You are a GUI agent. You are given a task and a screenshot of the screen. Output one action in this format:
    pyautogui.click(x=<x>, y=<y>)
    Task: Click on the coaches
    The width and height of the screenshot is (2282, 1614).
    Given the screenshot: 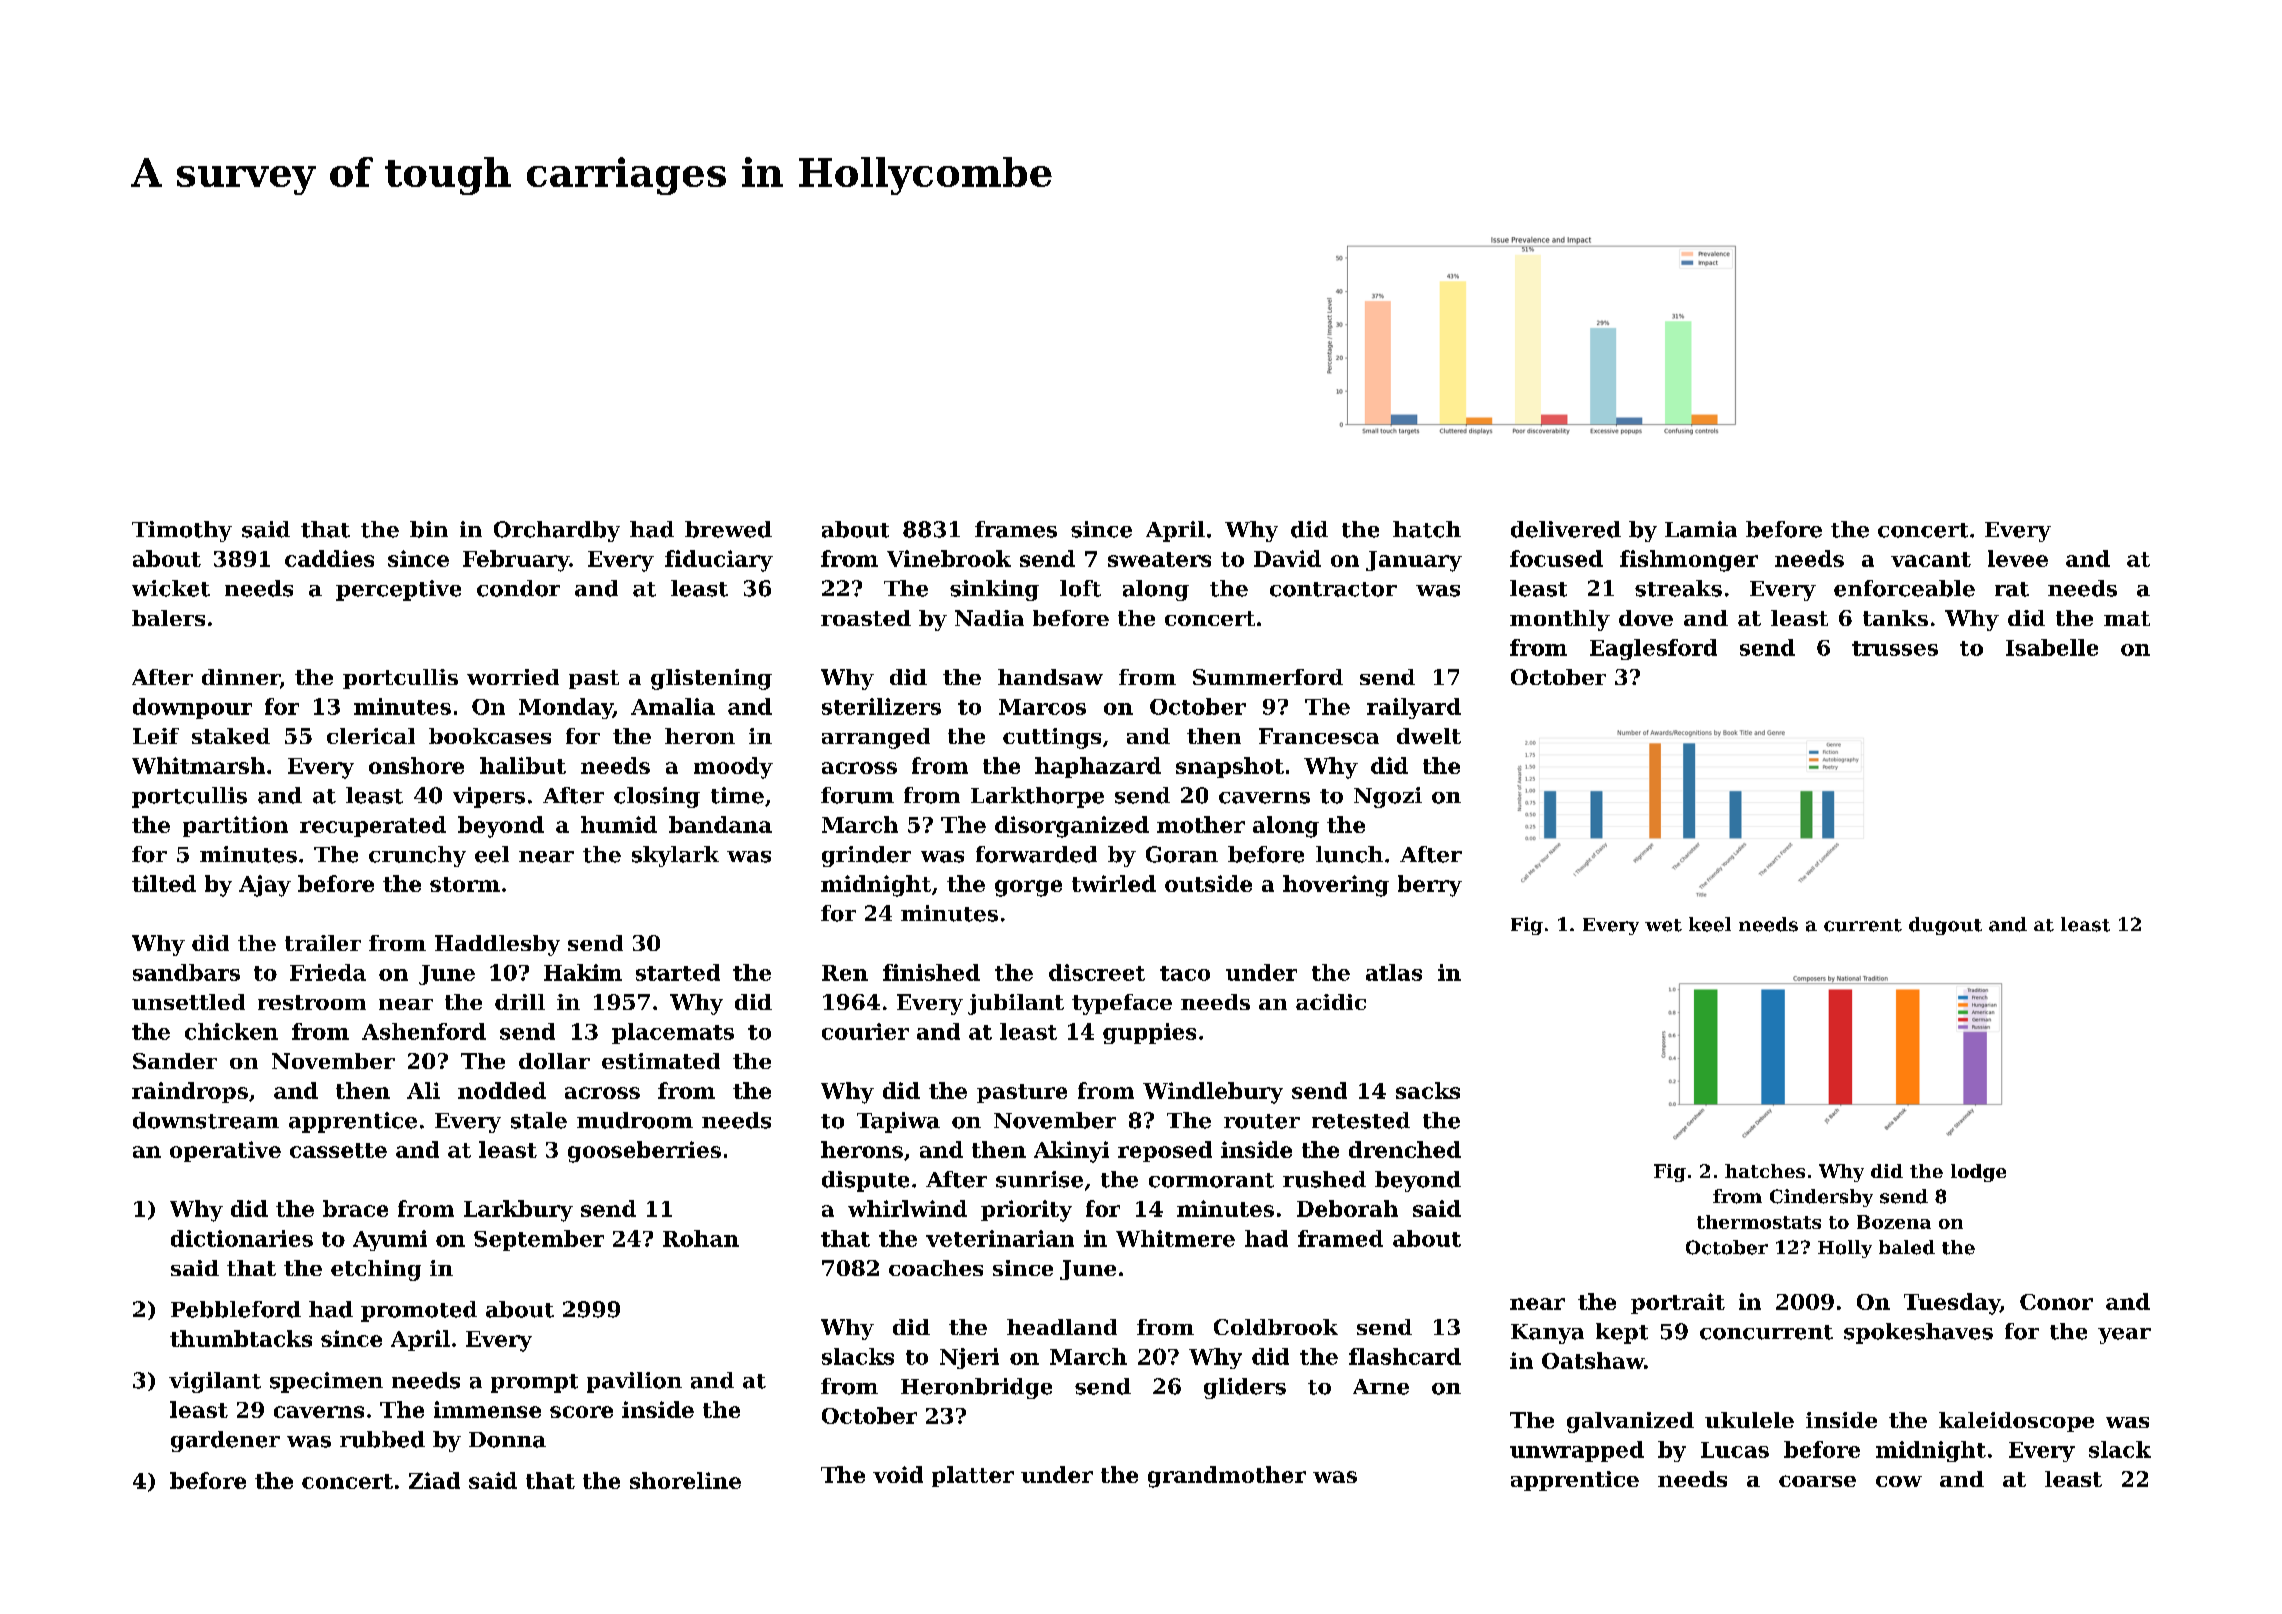 What is the action you would take?
    pyautogui.click(x=936, y=1268)
